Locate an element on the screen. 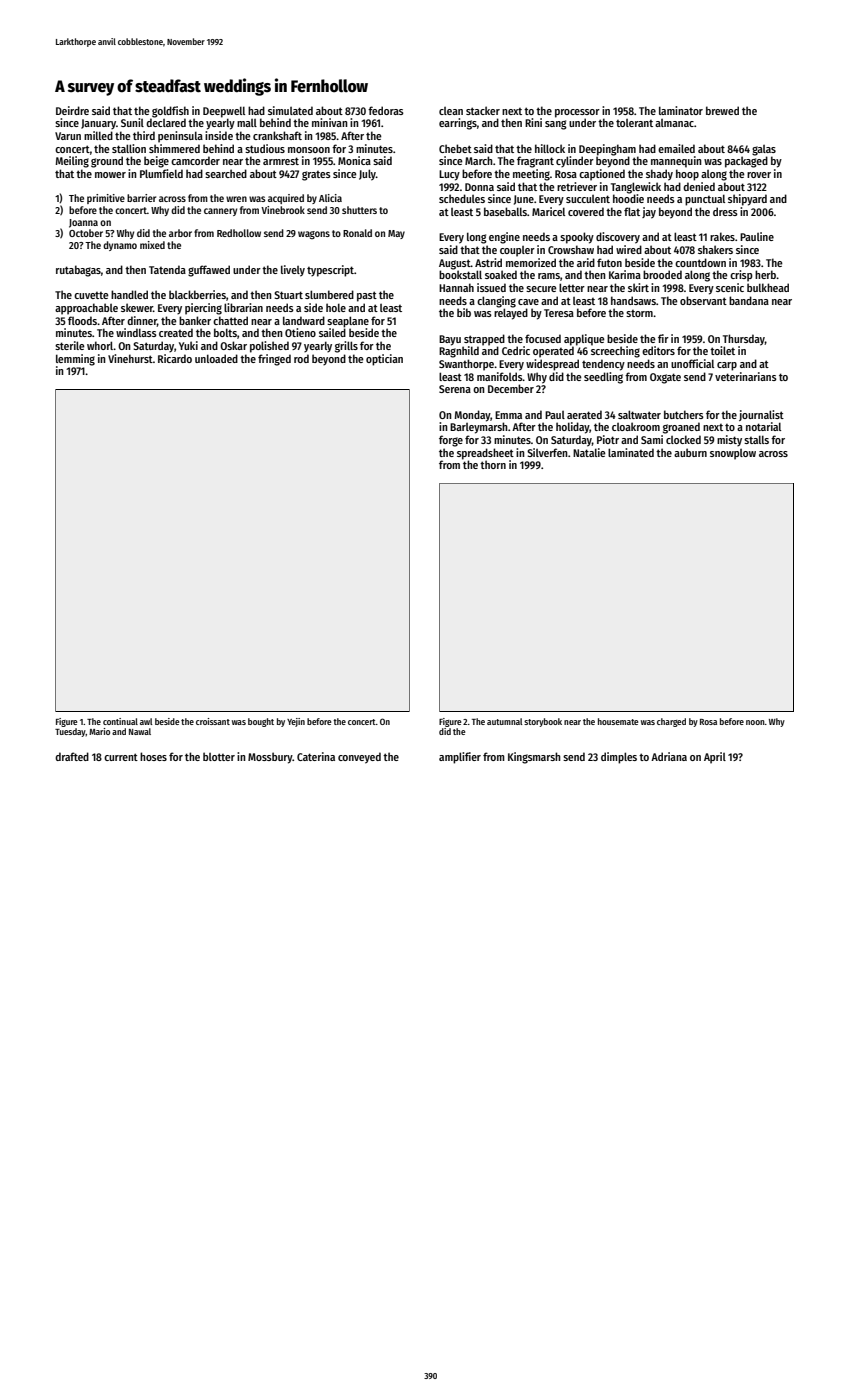  Deepwell is located at coordinates (224, 112).
